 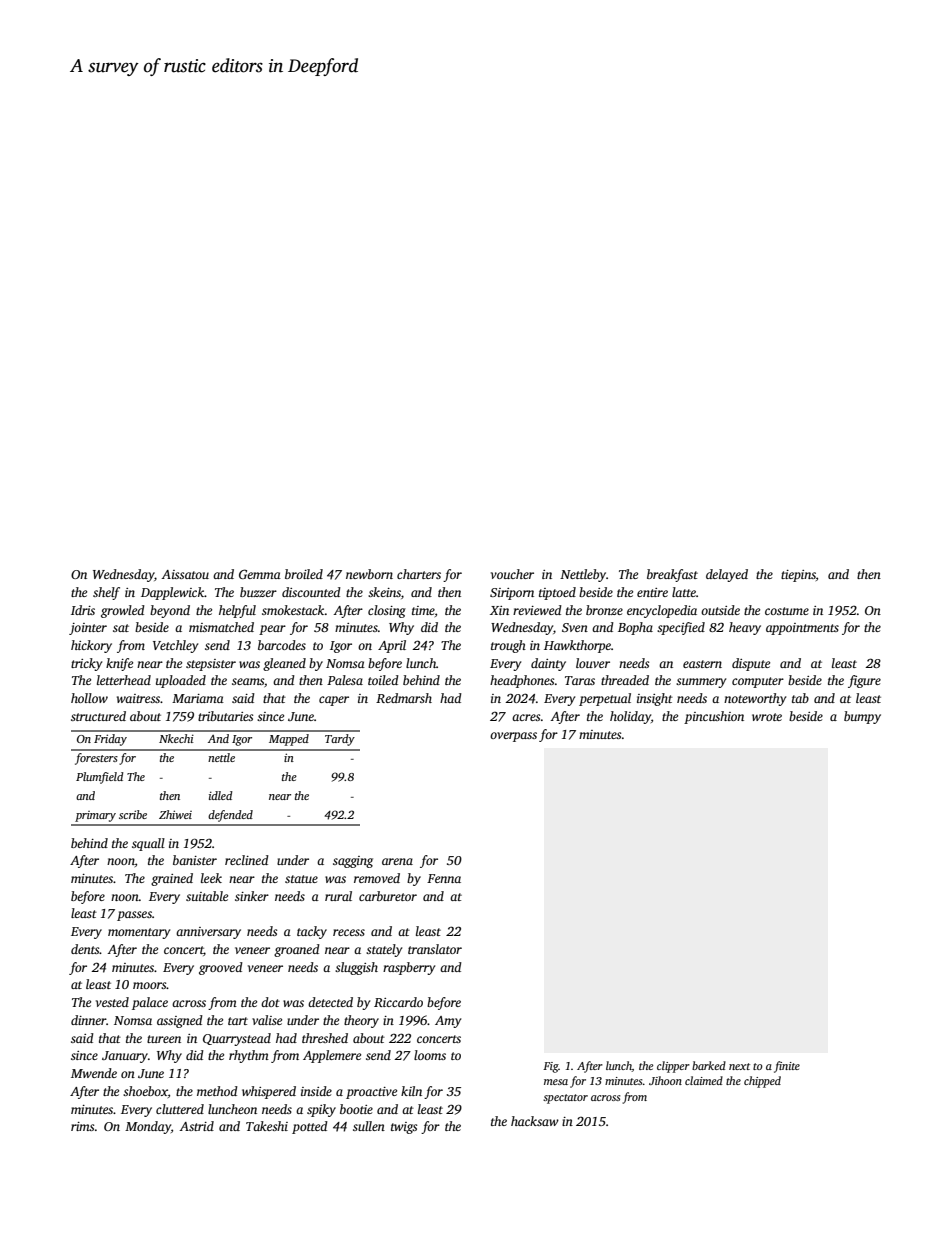 What do you see at coordinates (512, 574) in the image?
I see `voucher` at bounding box center [512, 574].
